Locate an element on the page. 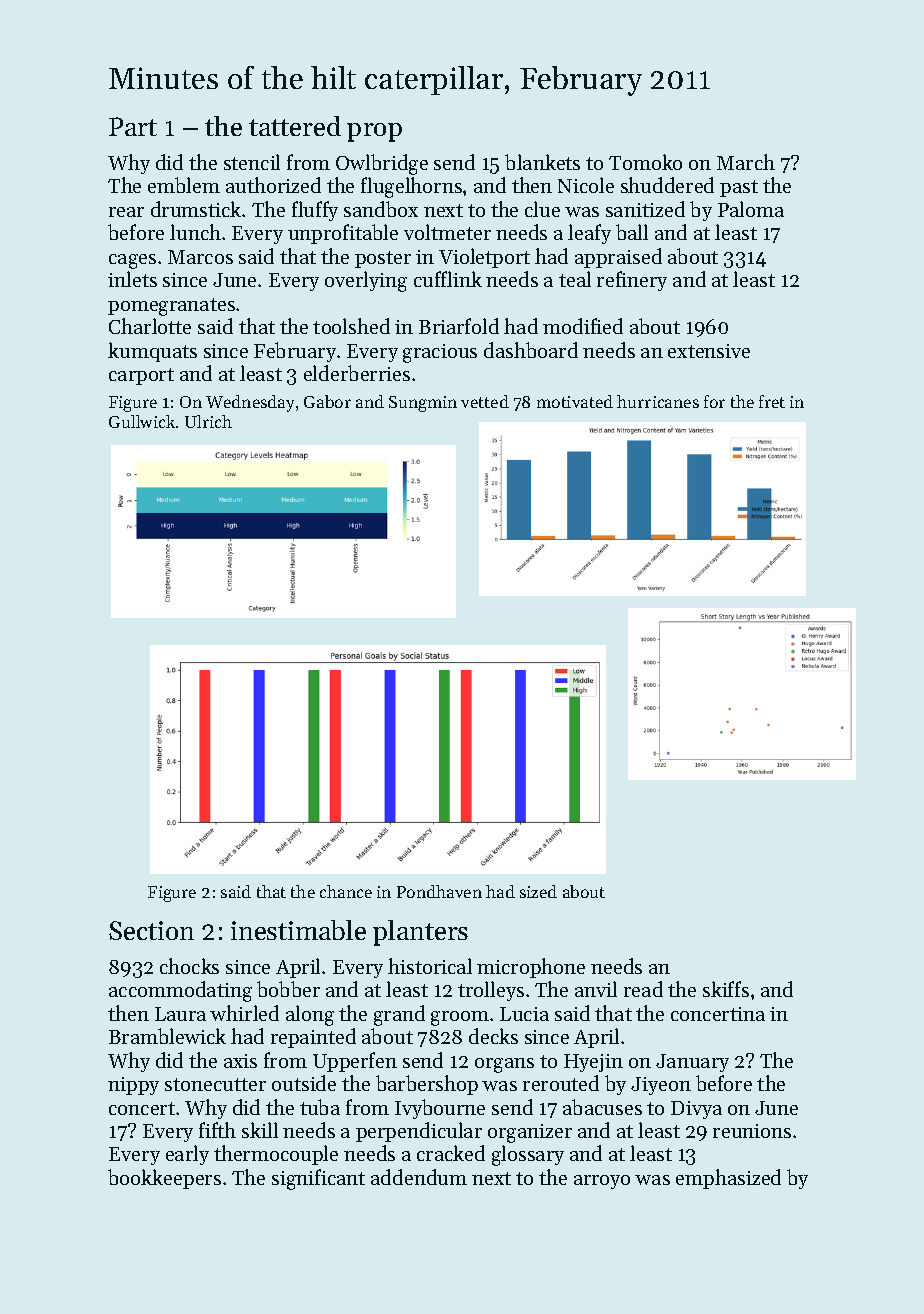 The image size is (924, 1314). hurricanes is located at coordinates (658, 401).
